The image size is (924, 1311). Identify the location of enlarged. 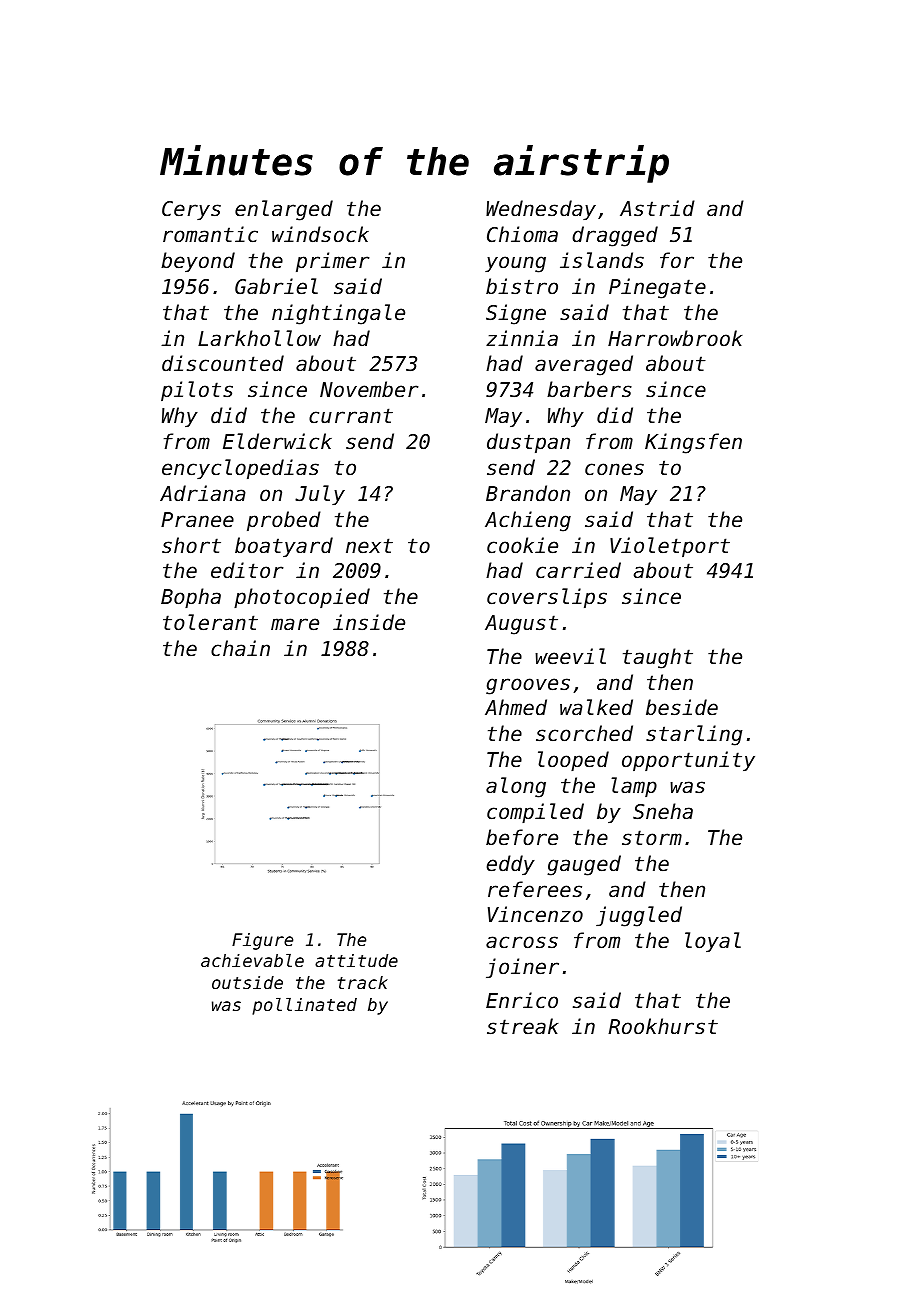
(284, 210).
